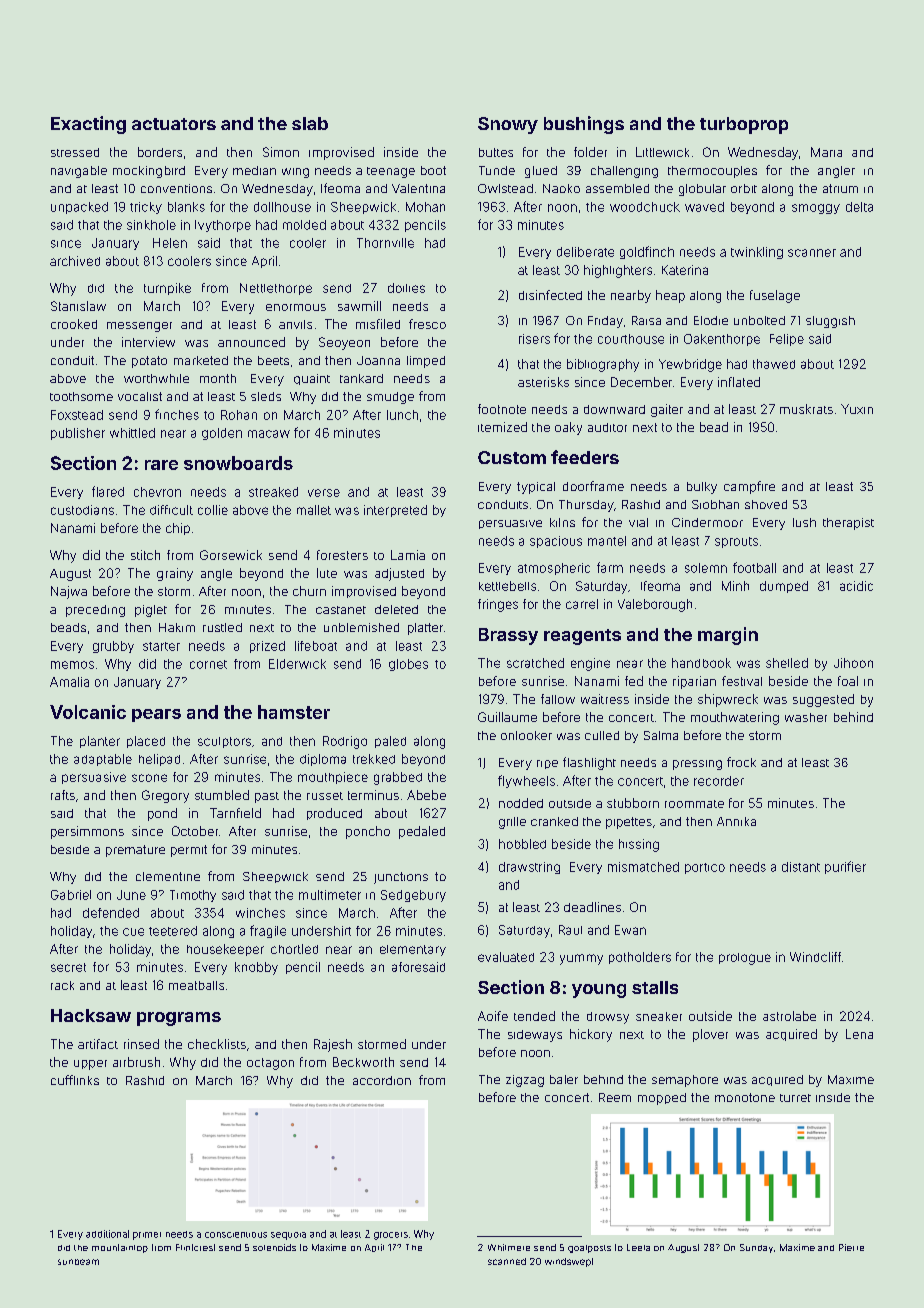 The image size is (924, 1308). I want to click on sunbeam, so click(78, 1262).
